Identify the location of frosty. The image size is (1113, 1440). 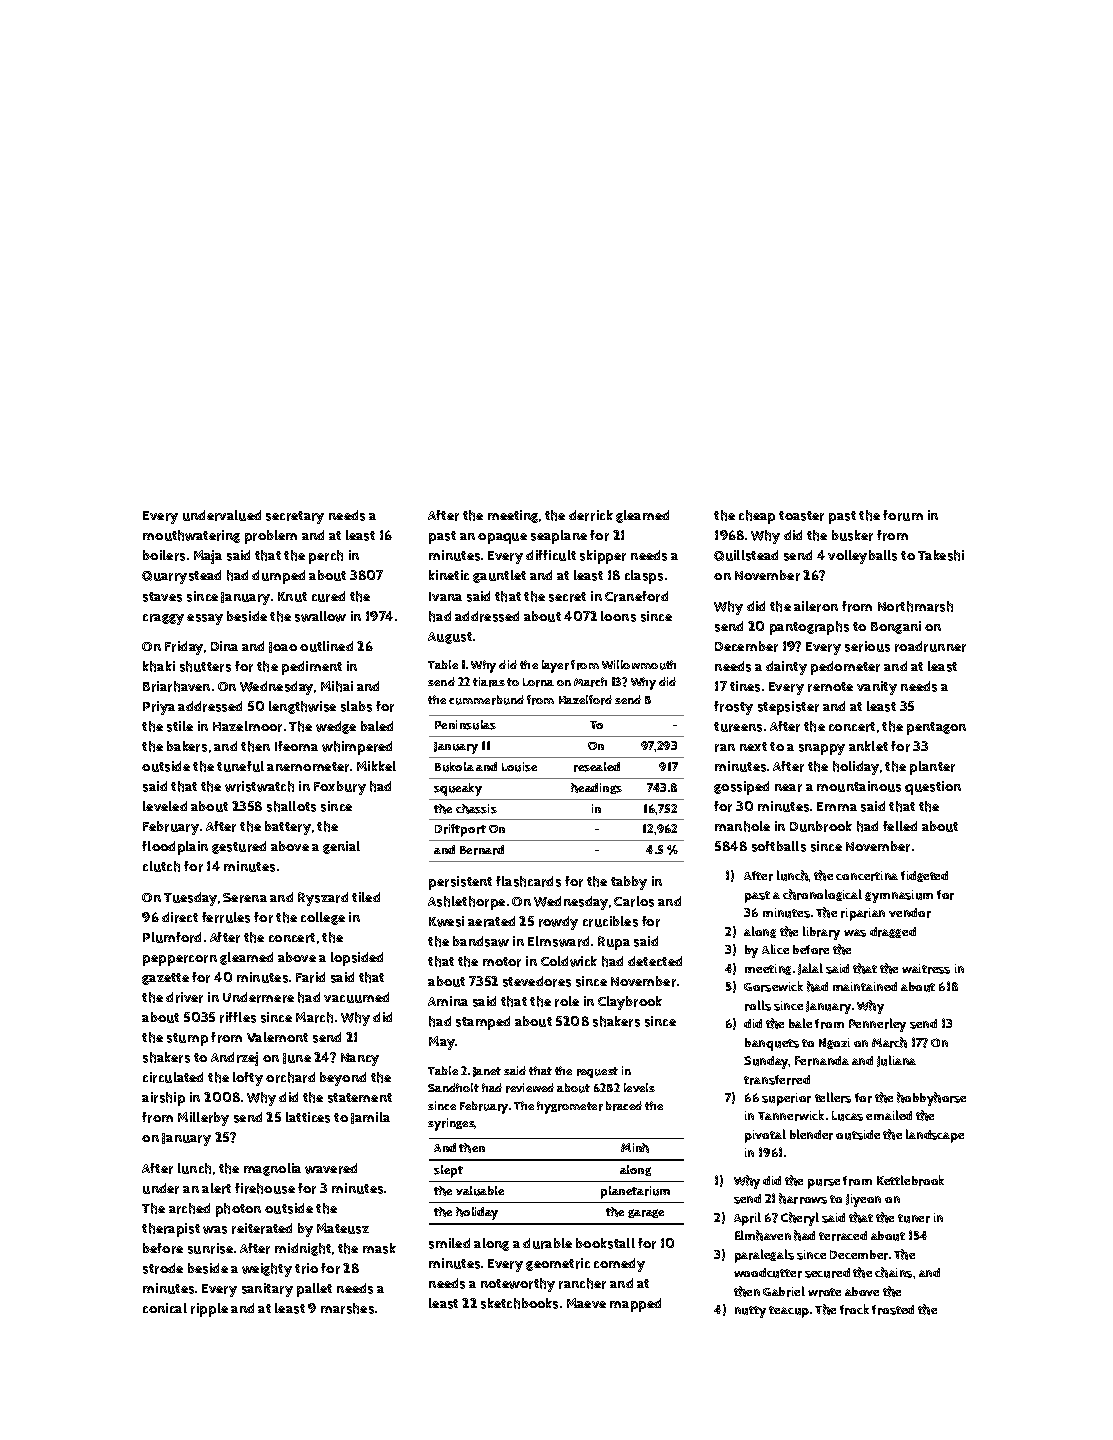
(733, 708).
